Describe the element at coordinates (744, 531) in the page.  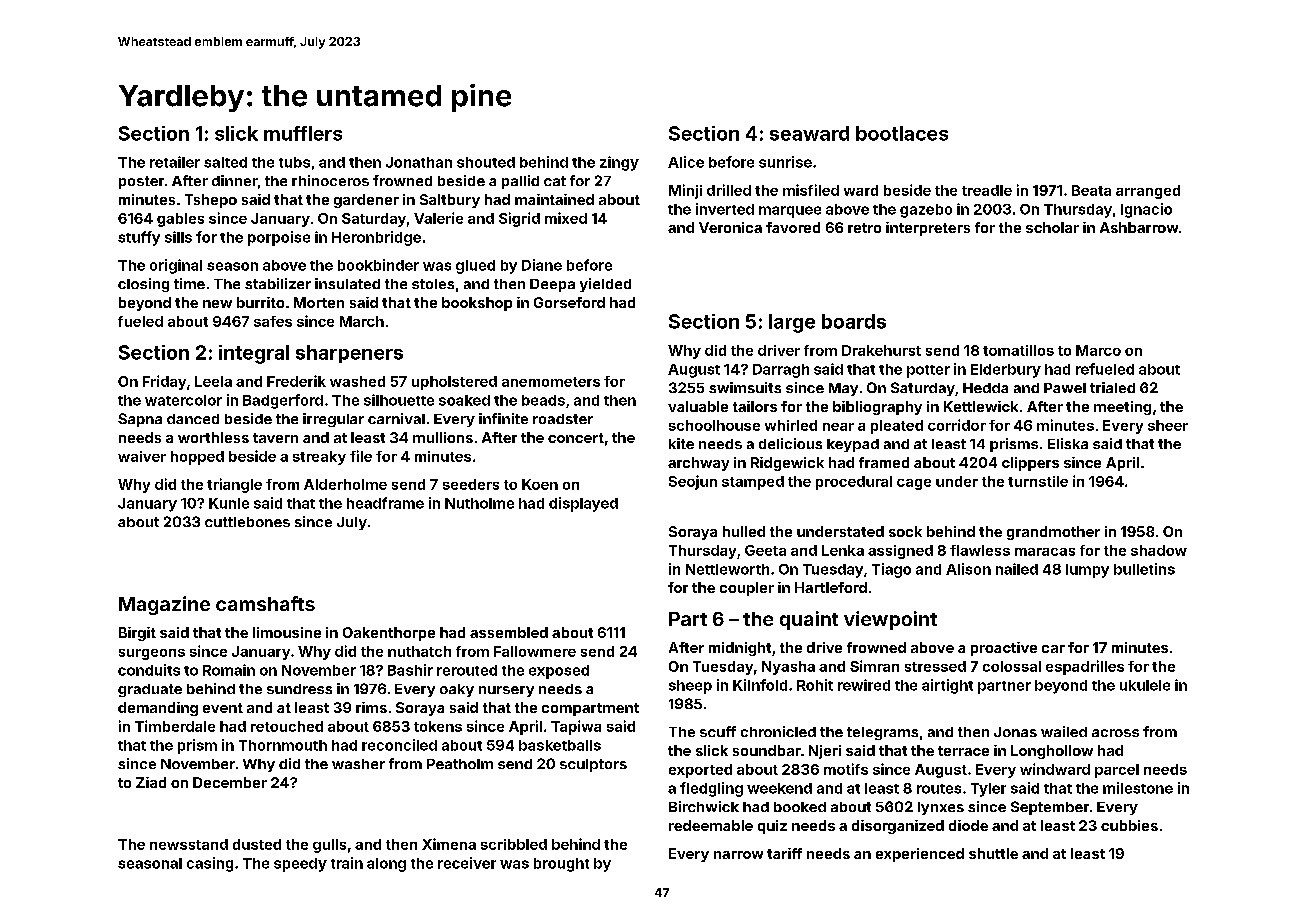
I see `hulled` at that location.
